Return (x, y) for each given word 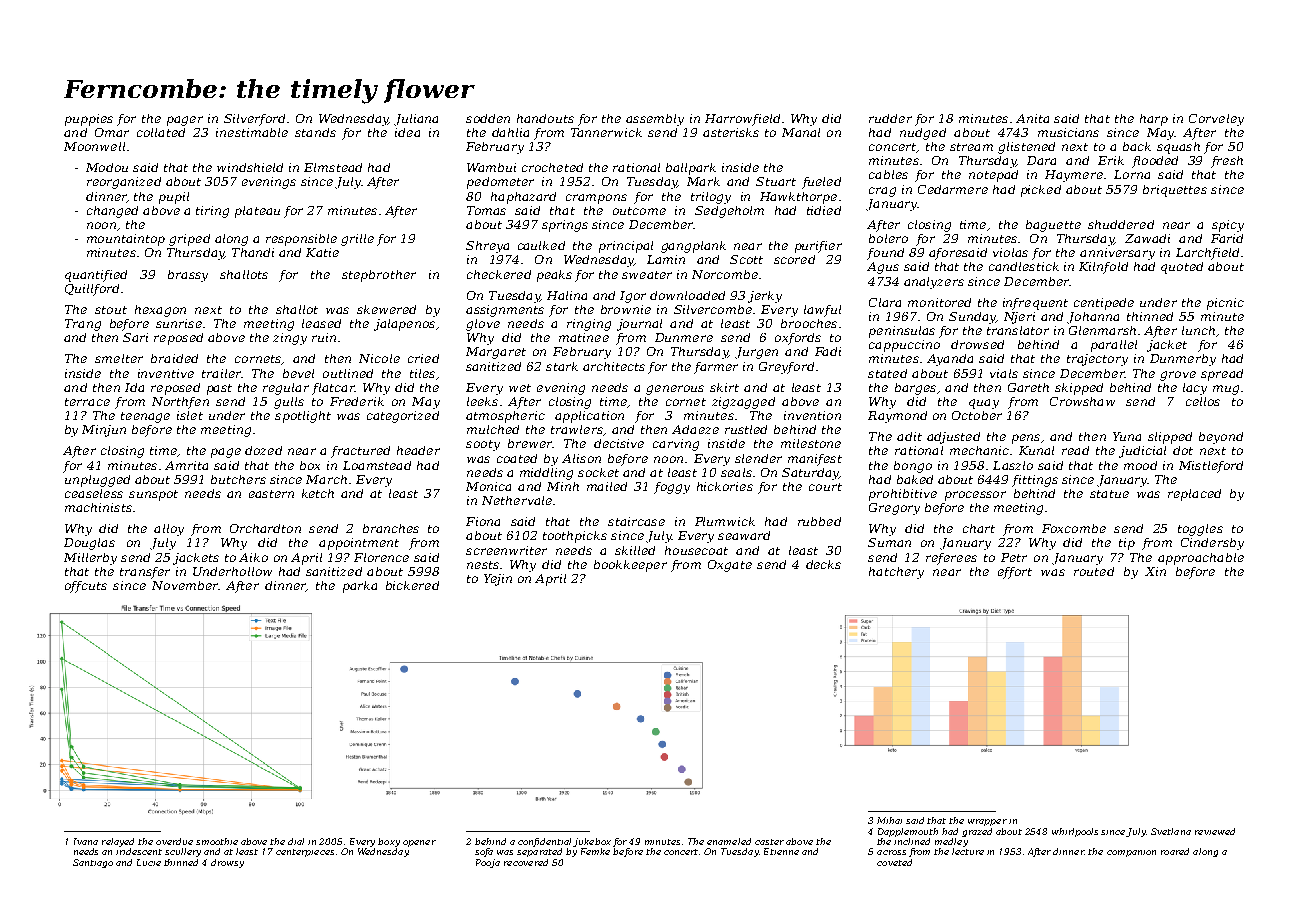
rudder (890, 118)
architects (614, 366)
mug (1226, 390)
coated (517, 458)
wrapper (987, 822)
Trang (83, 325)
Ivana (86, 841)
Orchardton (265, 528)
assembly (655, 120)
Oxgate (730, 566)
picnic (1225, 304)
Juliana (416, 120)
